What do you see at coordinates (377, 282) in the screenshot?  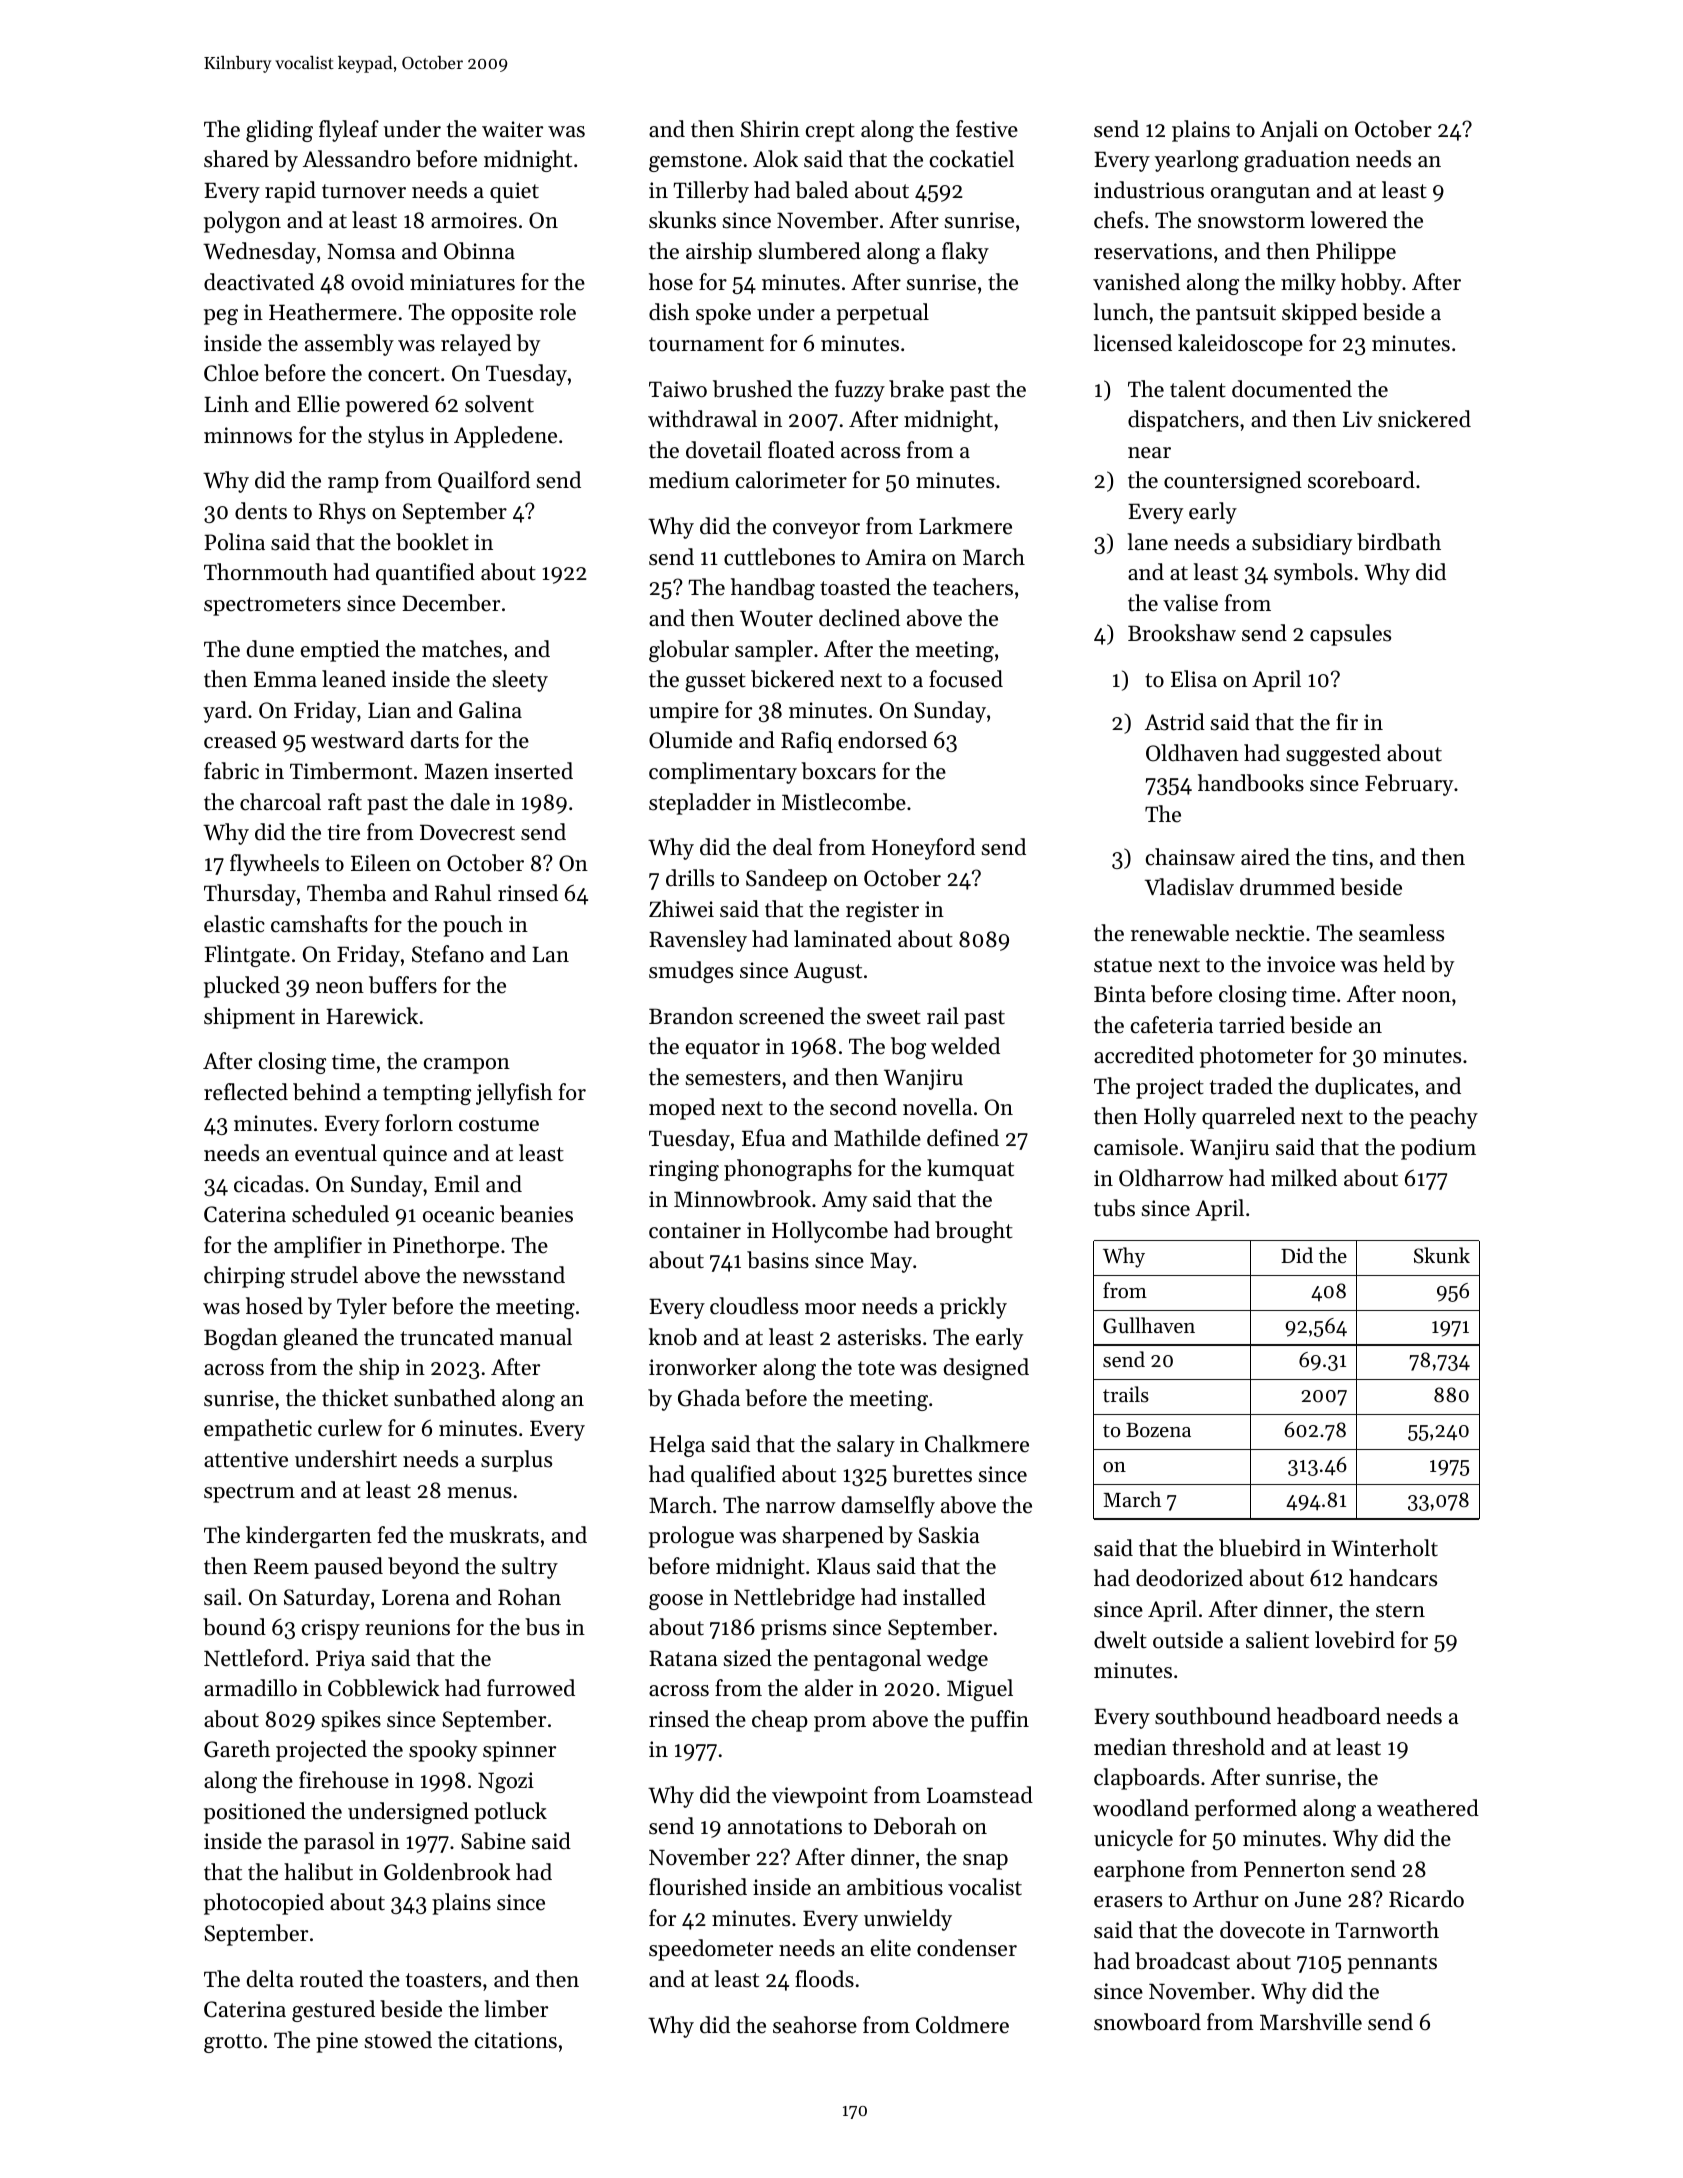 I see `ovoid` at bounding box center [377, 282].
